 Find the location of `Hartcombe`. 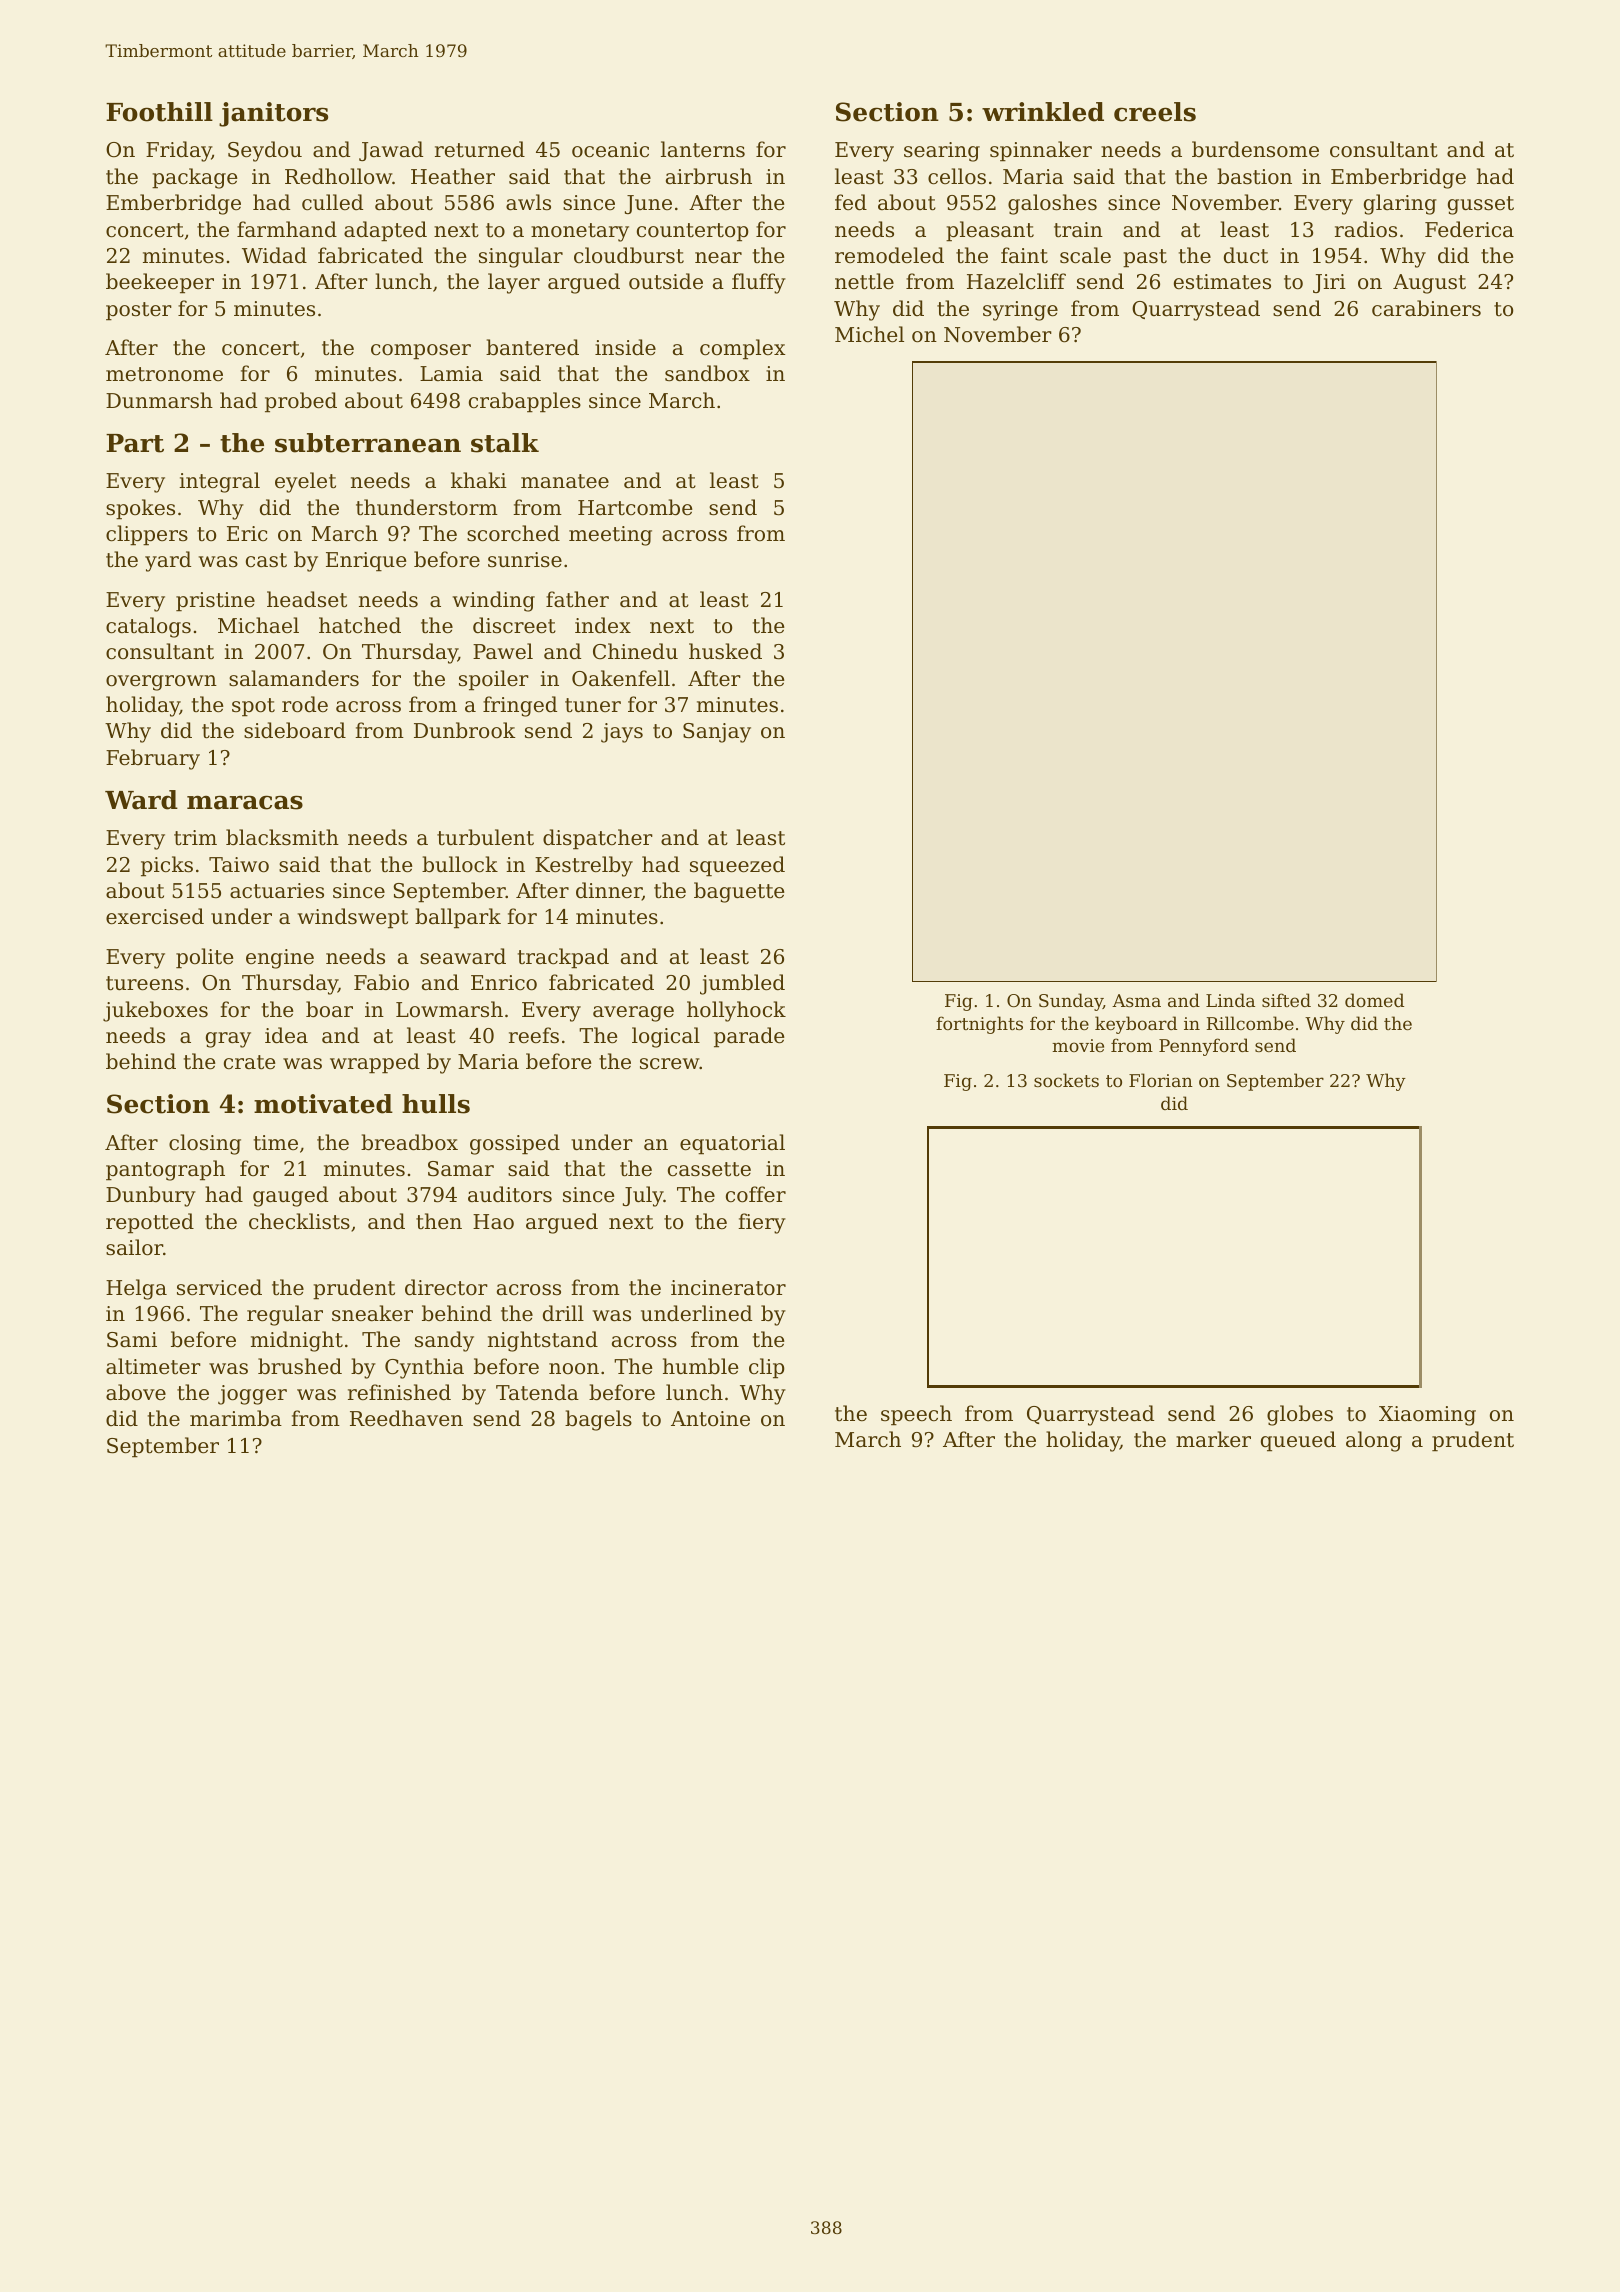

Hartcombe is located at coordinates (635, 507).
